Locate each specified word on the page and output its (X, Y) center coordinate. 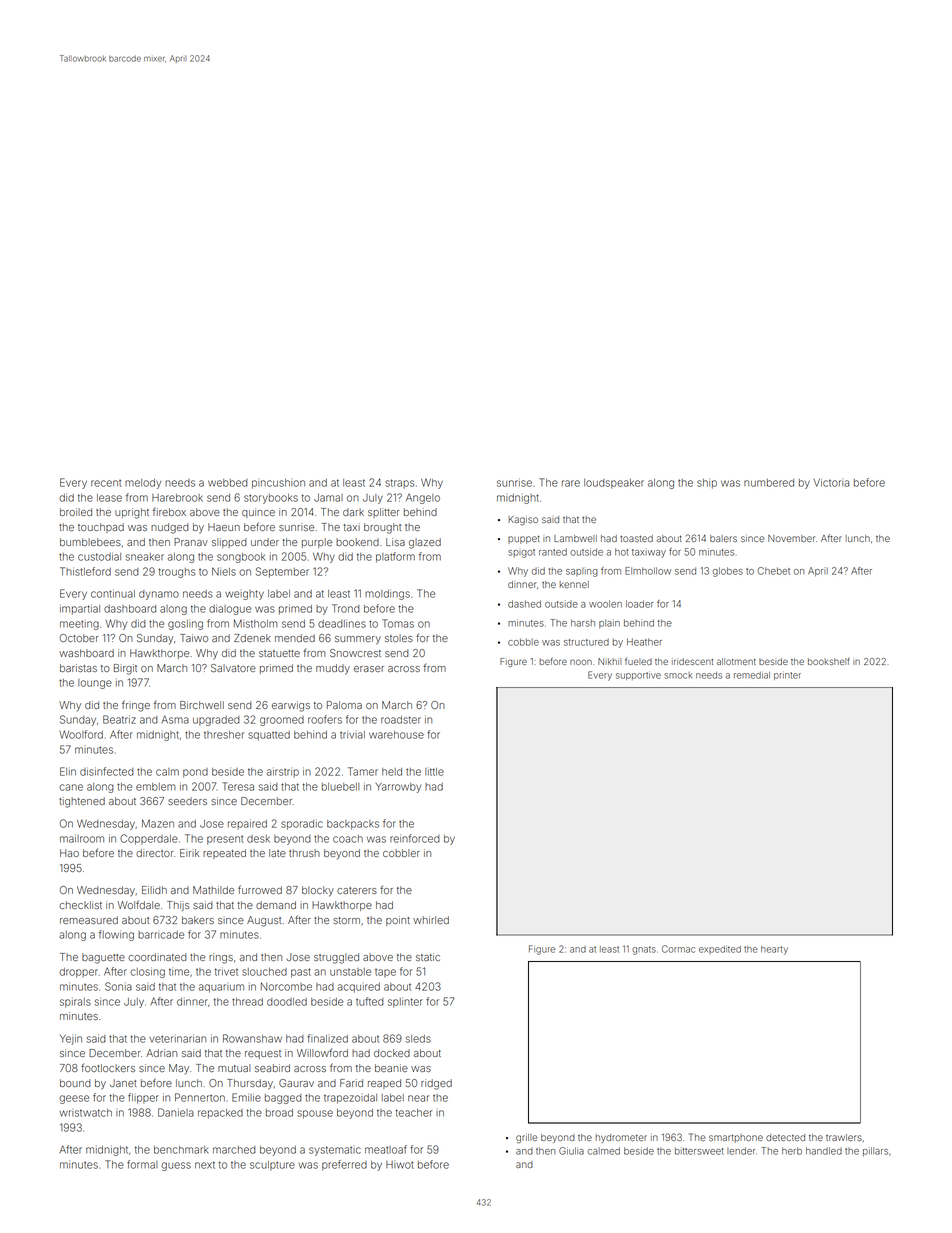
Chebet (774, 571)
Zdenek (252, 638)
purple (317, 543)
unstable (350, 972)
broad (279, 1113)
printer (787, 676)
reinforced (414, 838)
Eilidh (154, 890)
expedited (720, 950)
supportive (638, 676)
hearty (774, 950)
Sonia (118, 986)
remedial (752, 675)
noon (581, 662)
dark (353, 512)
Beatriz (119, 719)
